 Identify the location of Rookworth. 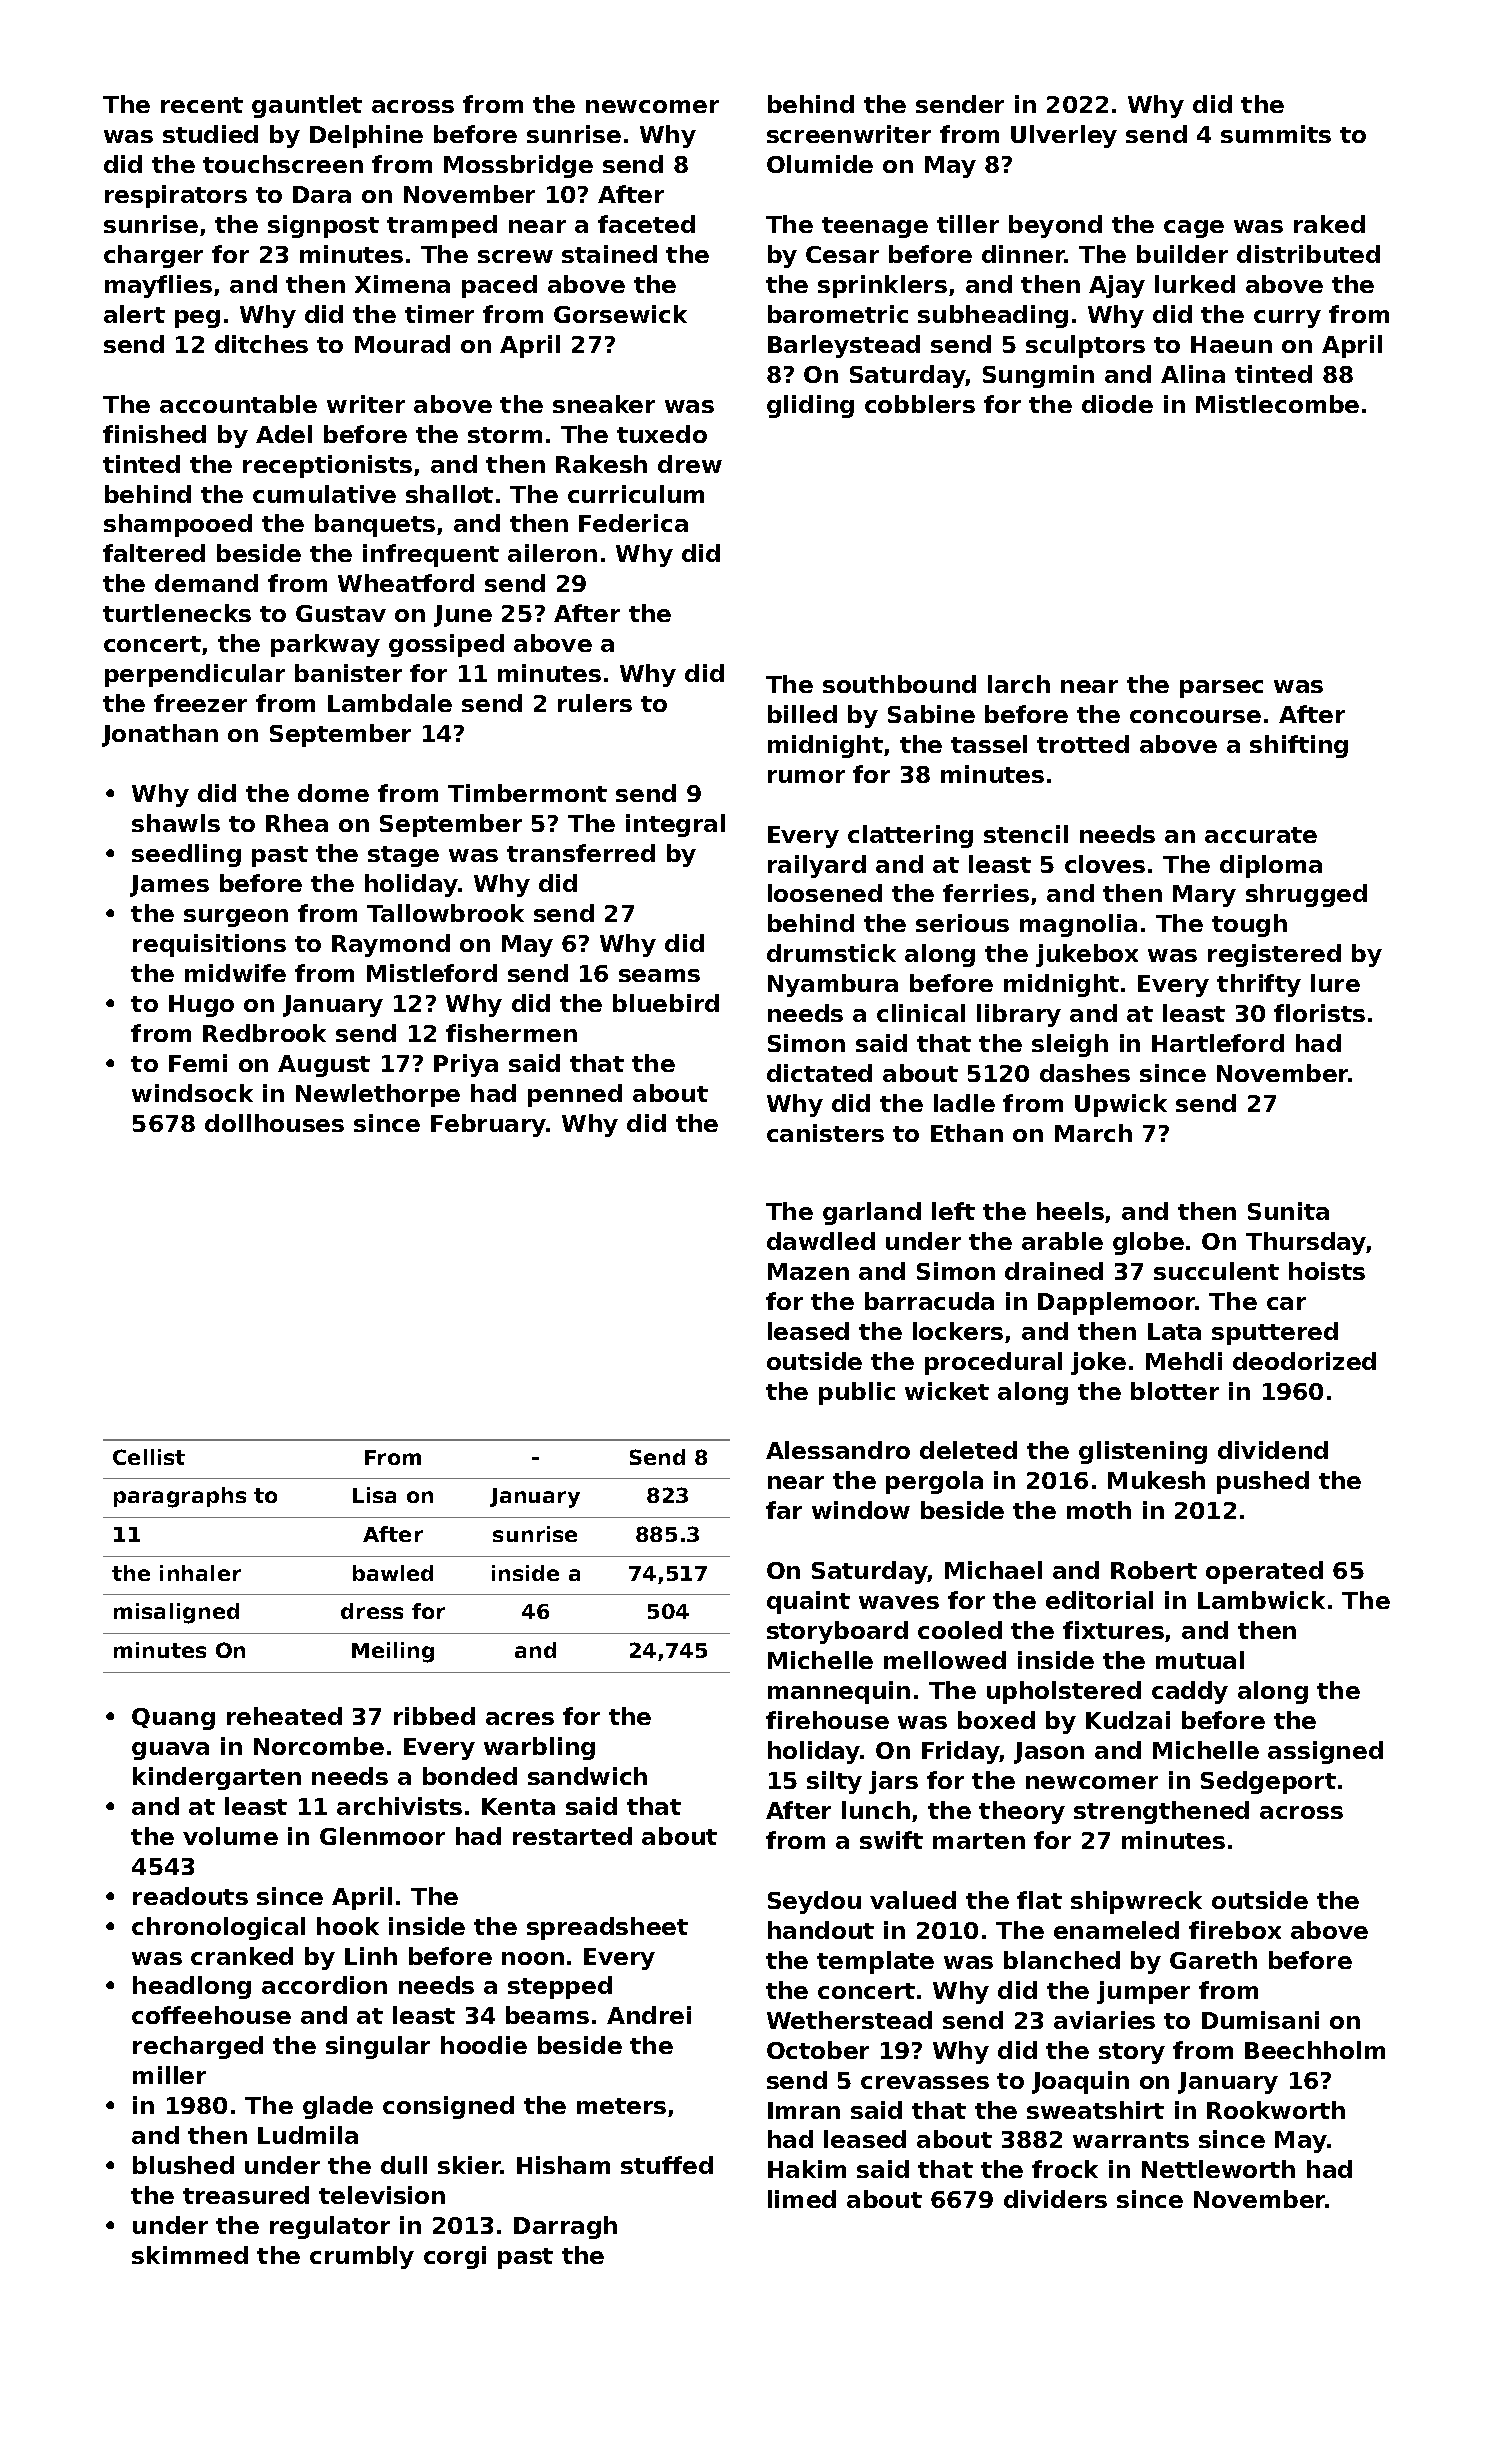
(1276, 2110).
